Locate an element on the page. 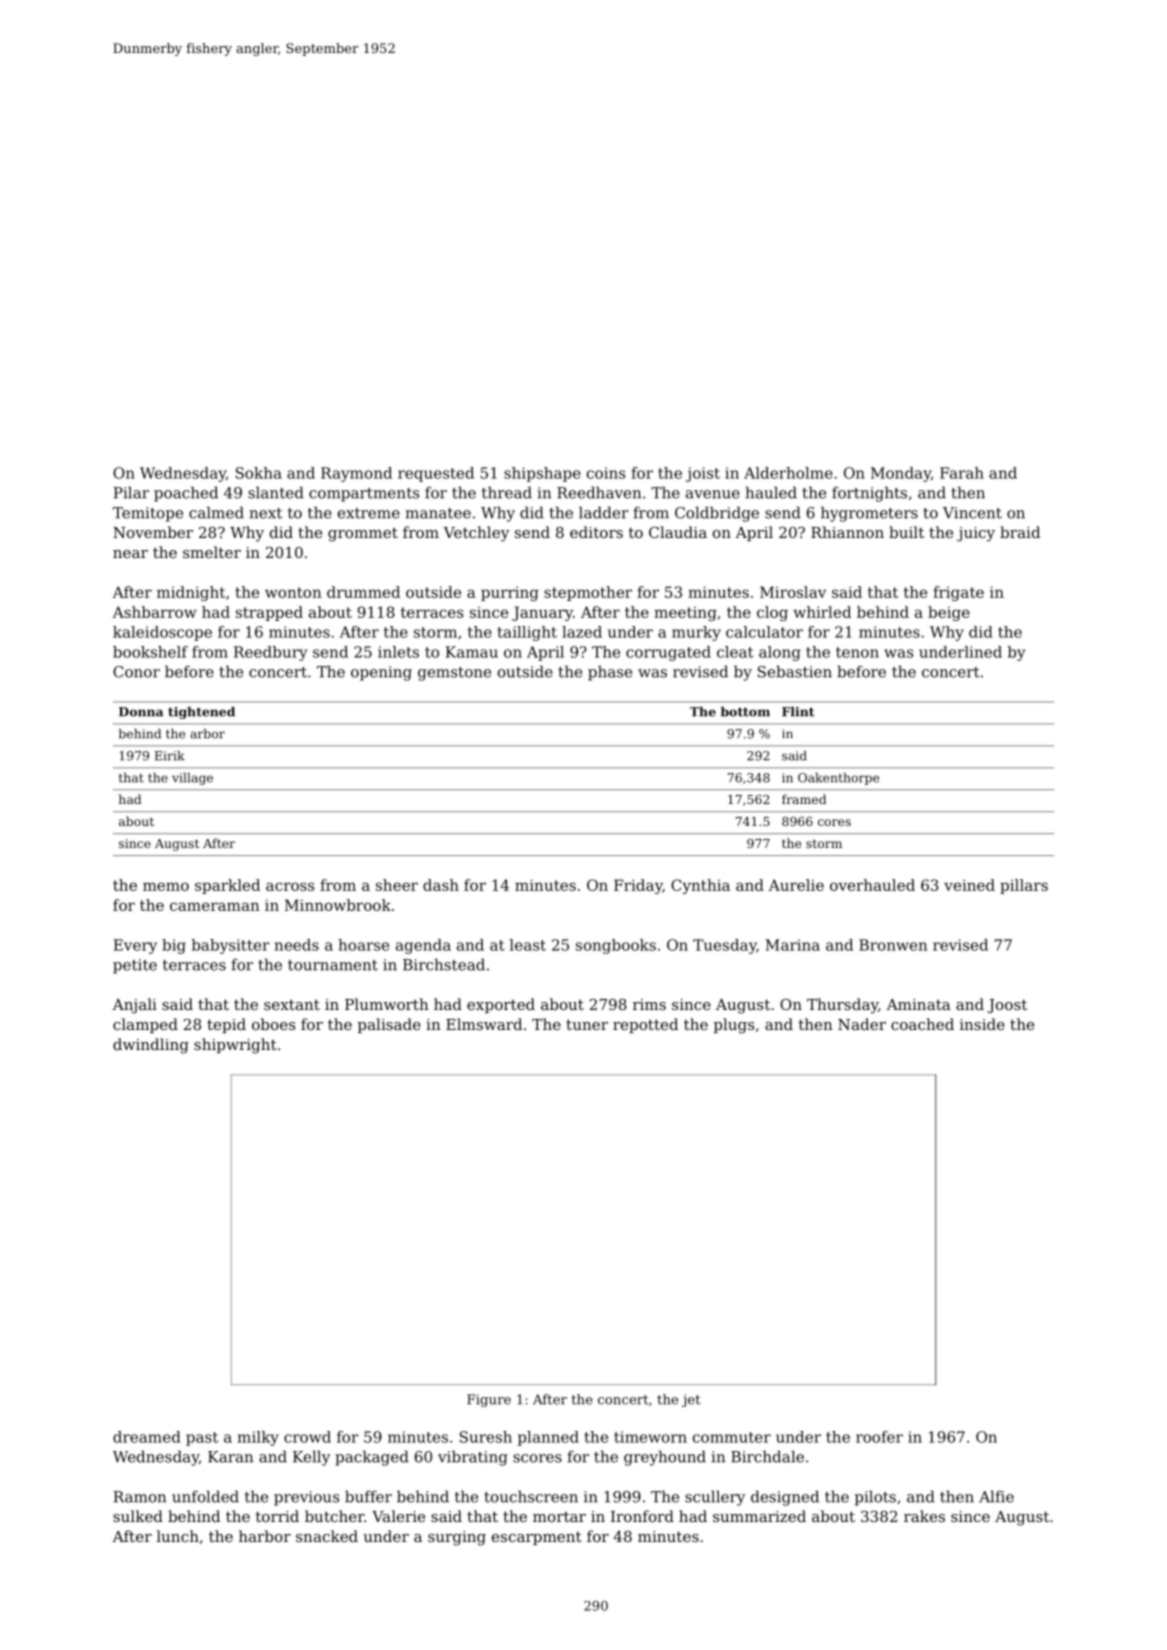  roofer is located at coordinates (879, 1437).
